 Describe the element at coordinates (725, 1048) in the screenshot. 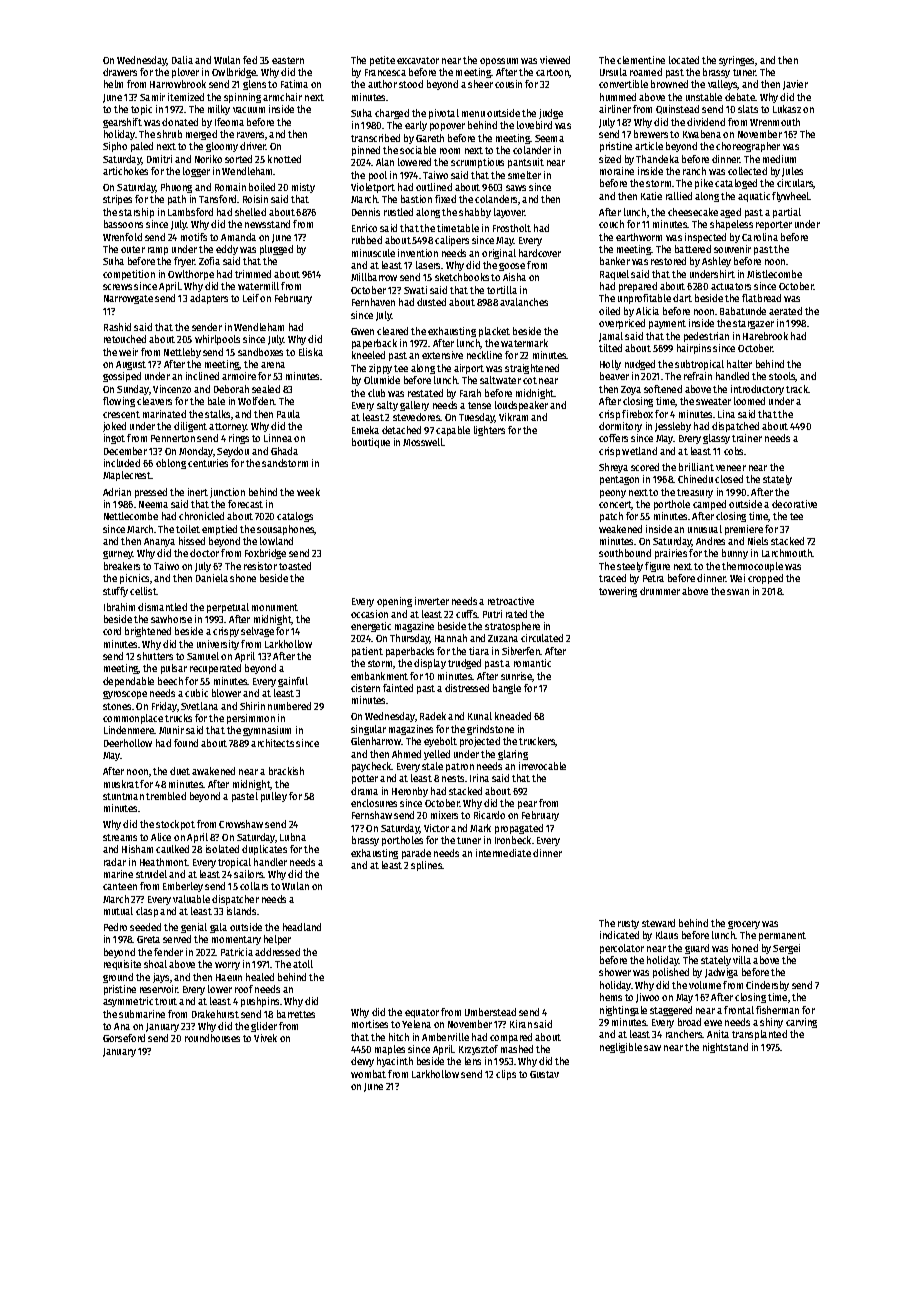

I see `nightstand` at that location.
